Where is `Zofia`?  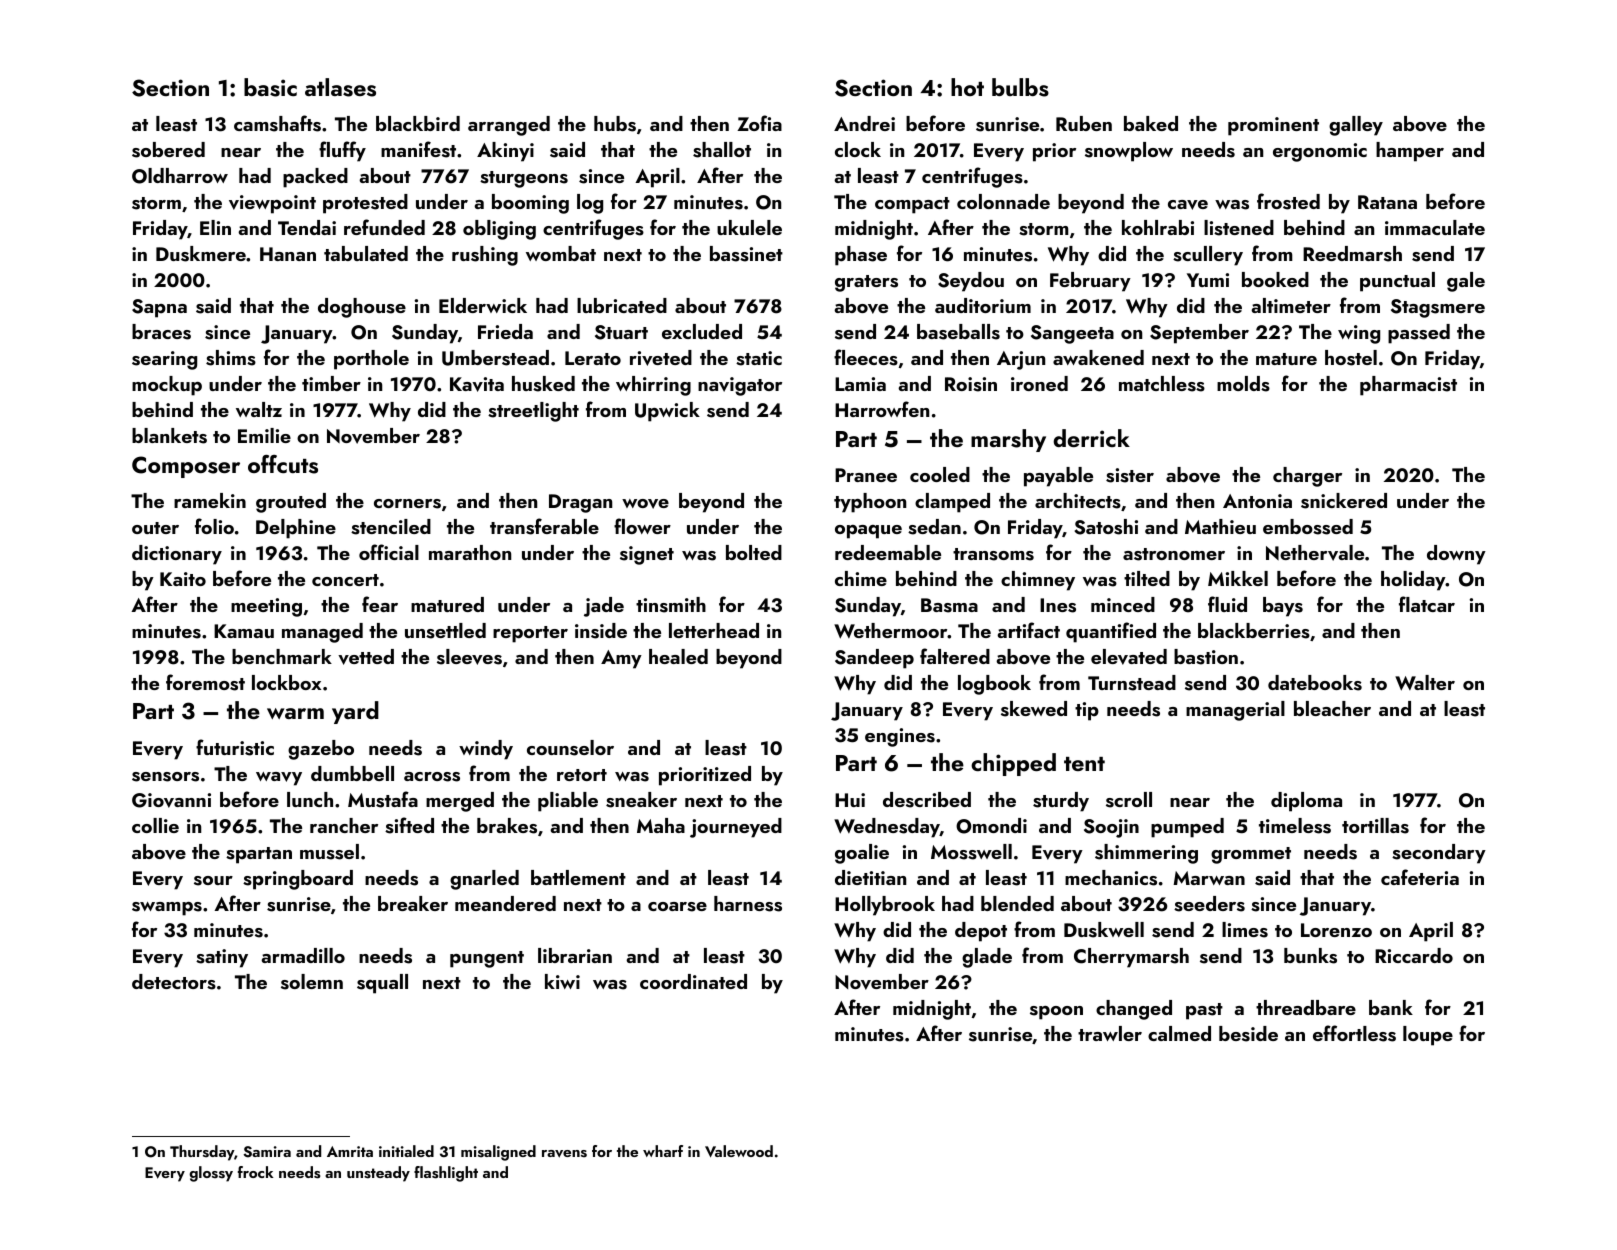
Zofia is located at coordinates (759, 123).
